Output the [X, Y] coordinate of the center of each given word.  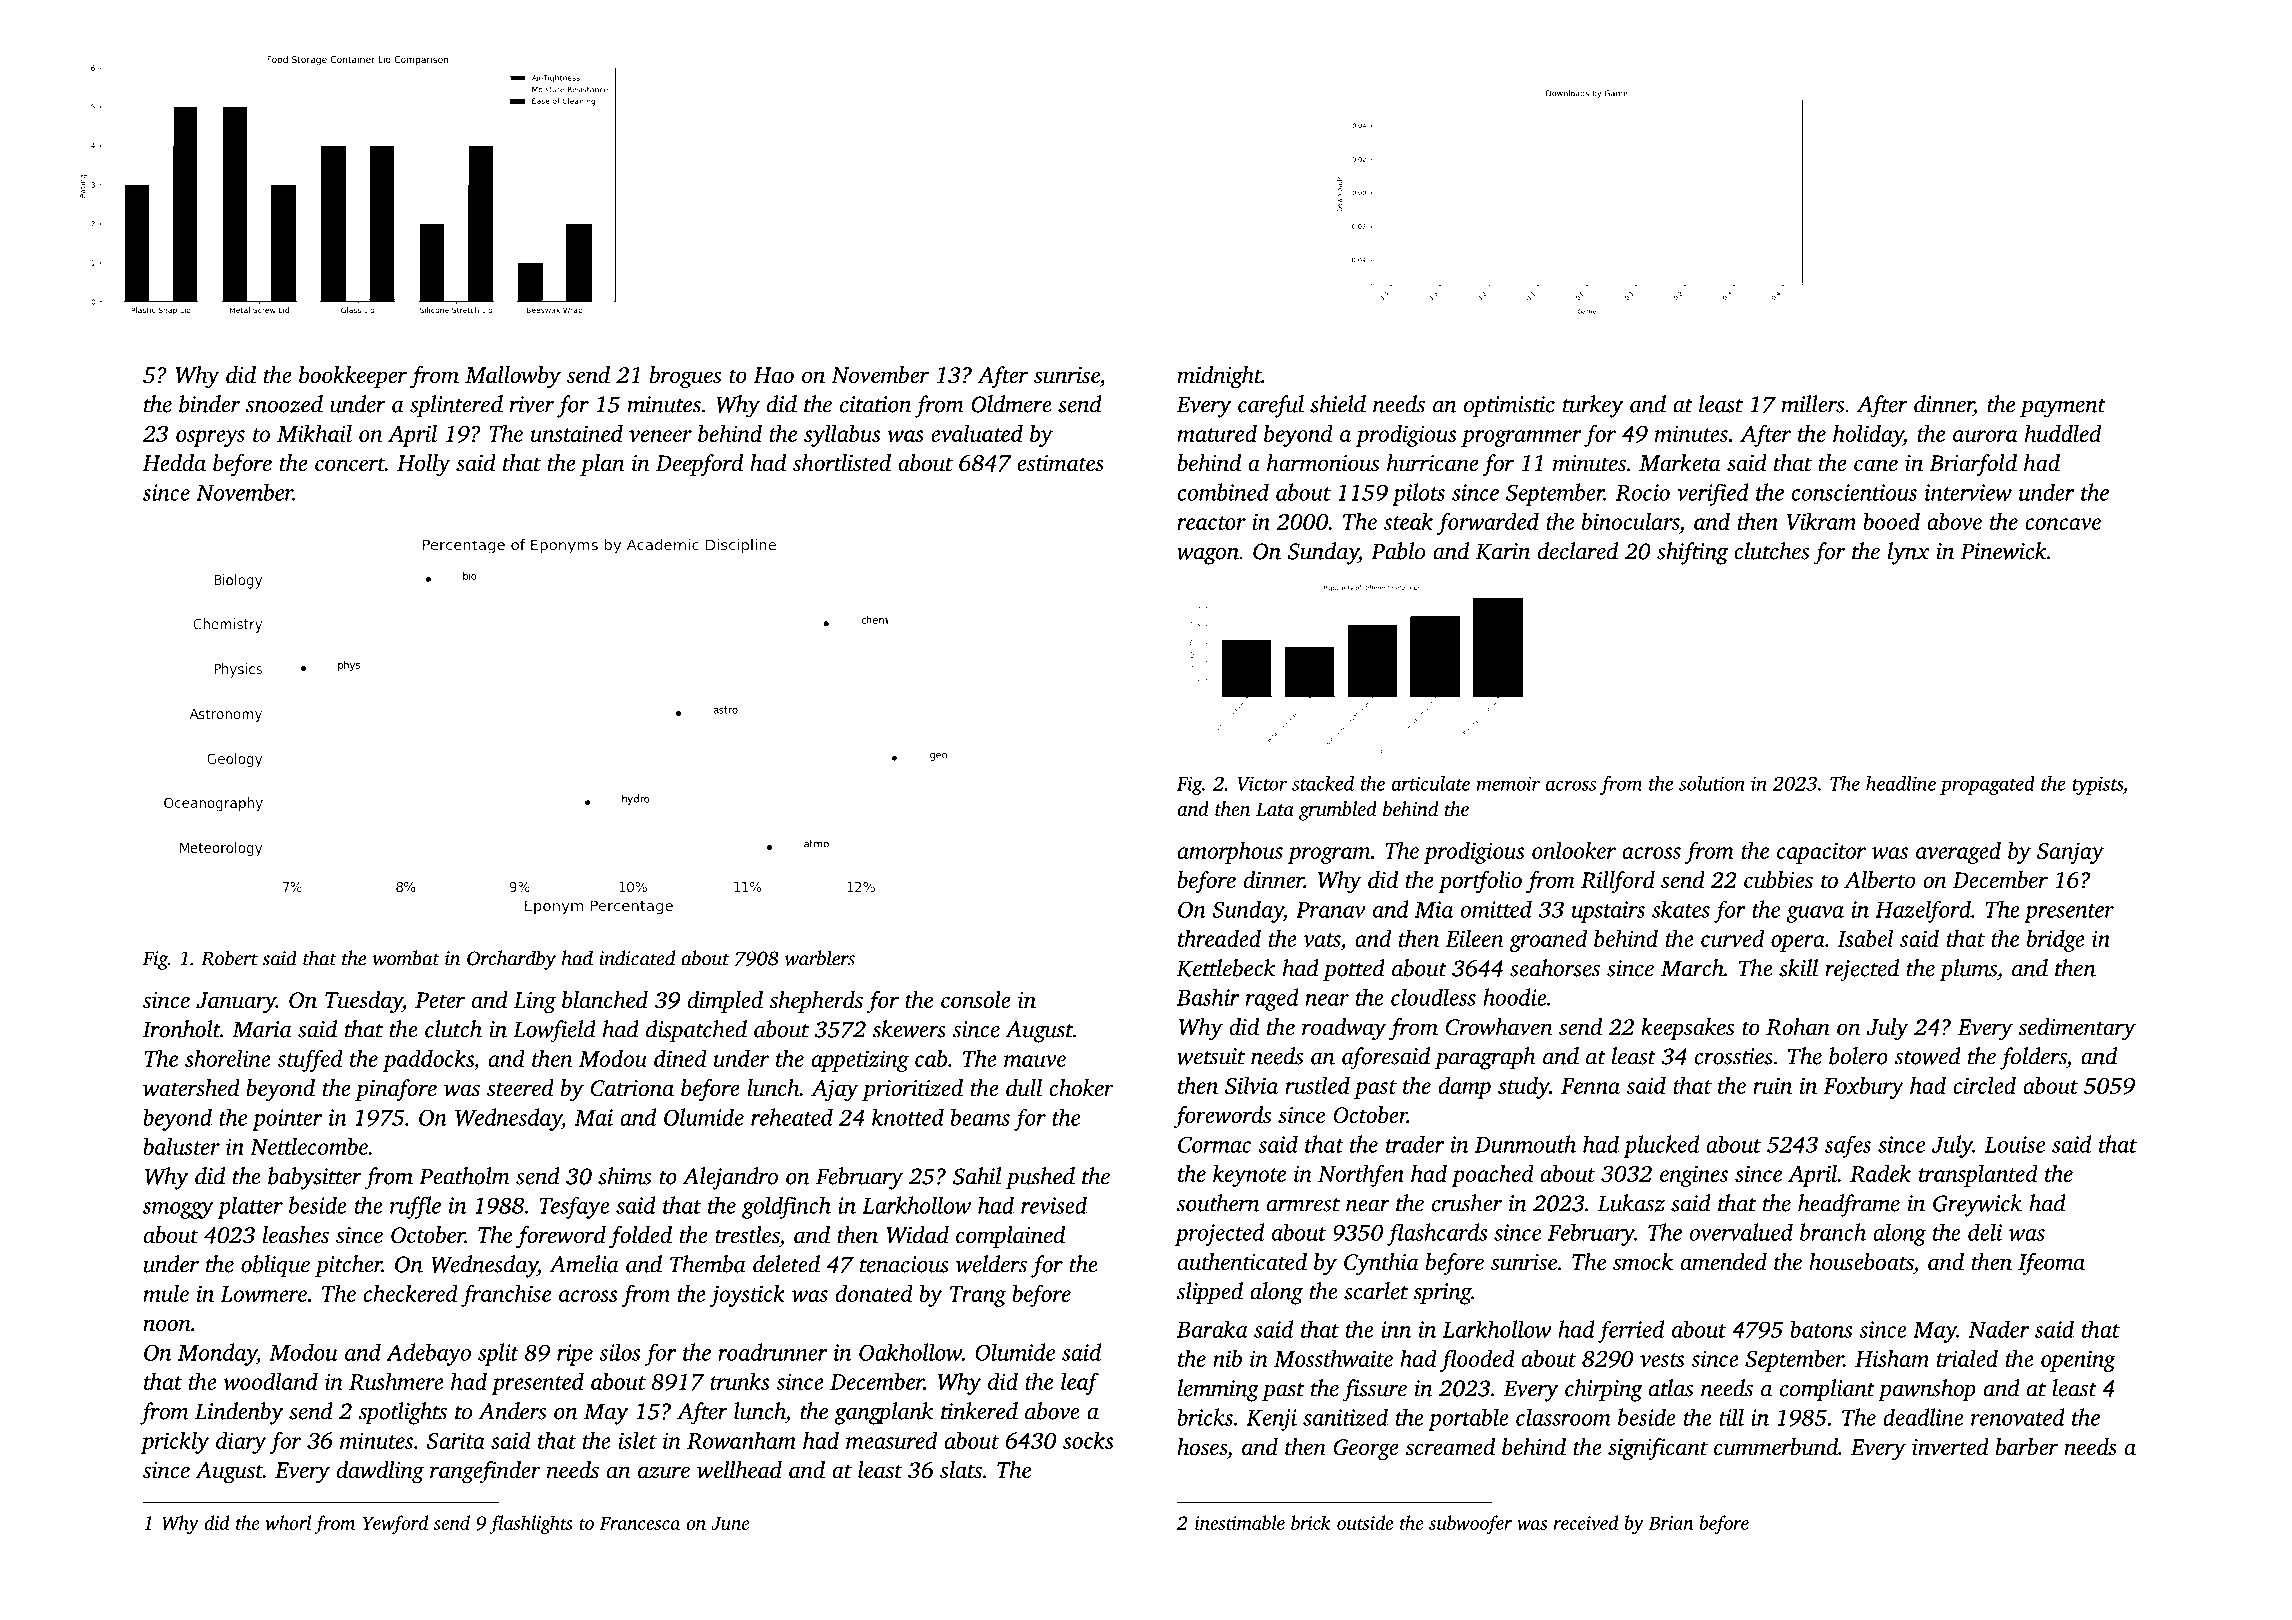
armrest [1303, 1205]
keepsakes [1687, 1029]
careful [1271, 406]
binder [209, 404]
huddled [2063, 433]
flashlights [531, 1524]
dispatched [696, 1031]
